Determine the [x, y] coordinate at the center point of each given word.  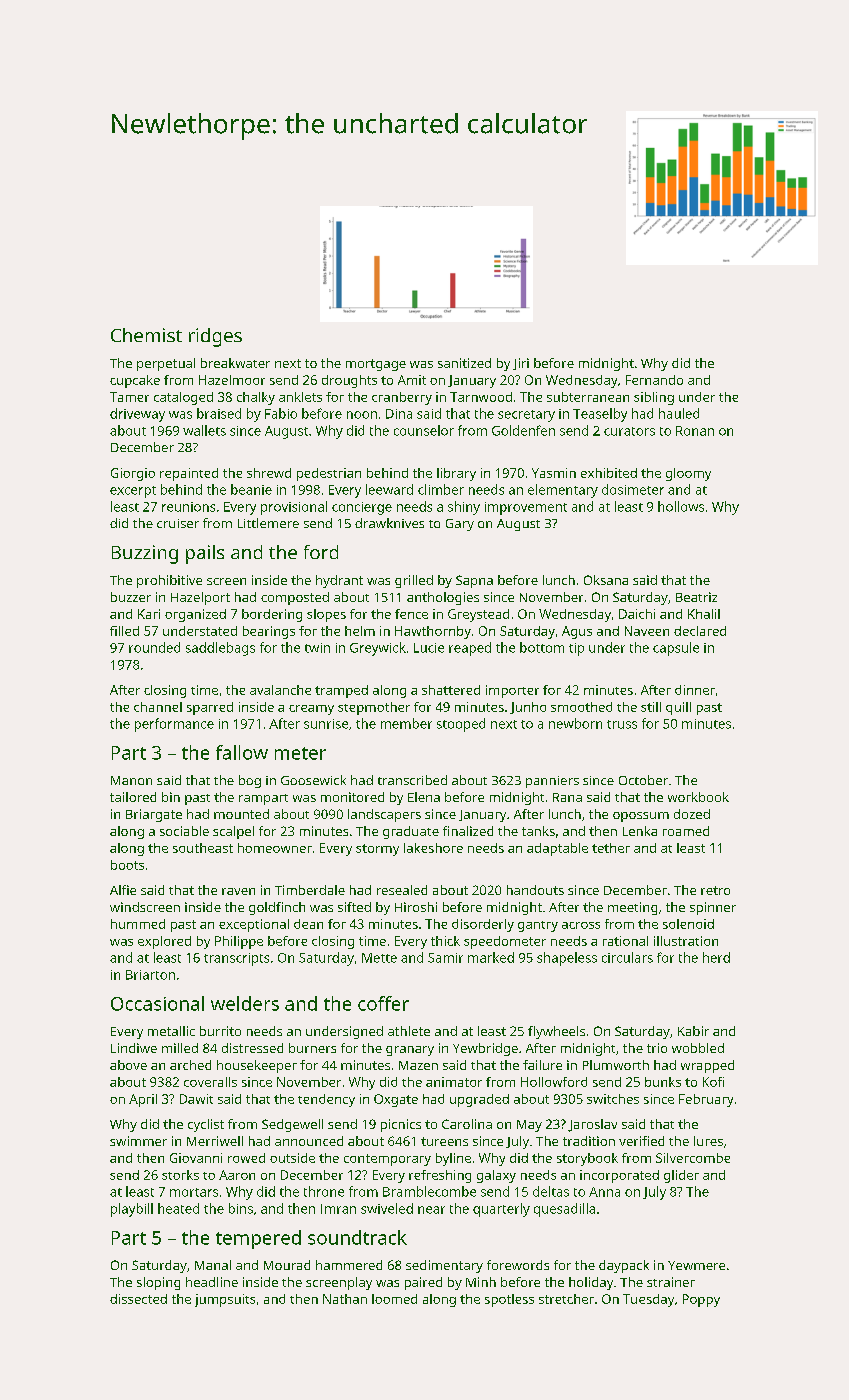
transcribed [412, 780]
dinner [695, 690]
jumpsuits [225, 1300]
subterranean [588, 397]
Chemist [146, 335]
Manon [131, 780]
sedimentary [444, 1266]
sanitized [464, 363]
